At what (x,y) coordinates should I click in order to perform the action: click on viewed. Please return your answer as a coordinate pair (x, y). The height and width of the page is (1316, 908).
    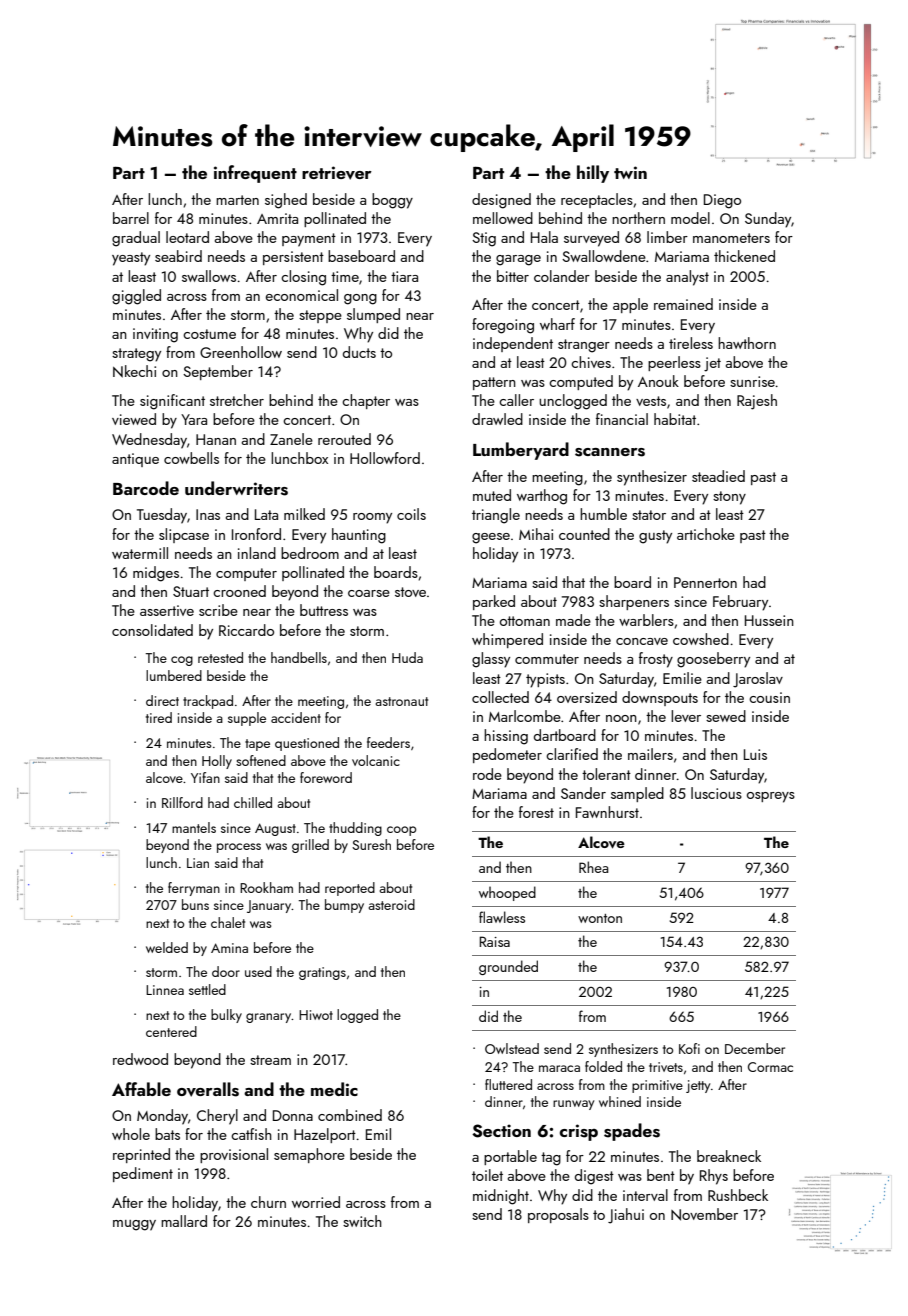
    Looking at the image, I should click on (134, 419).
